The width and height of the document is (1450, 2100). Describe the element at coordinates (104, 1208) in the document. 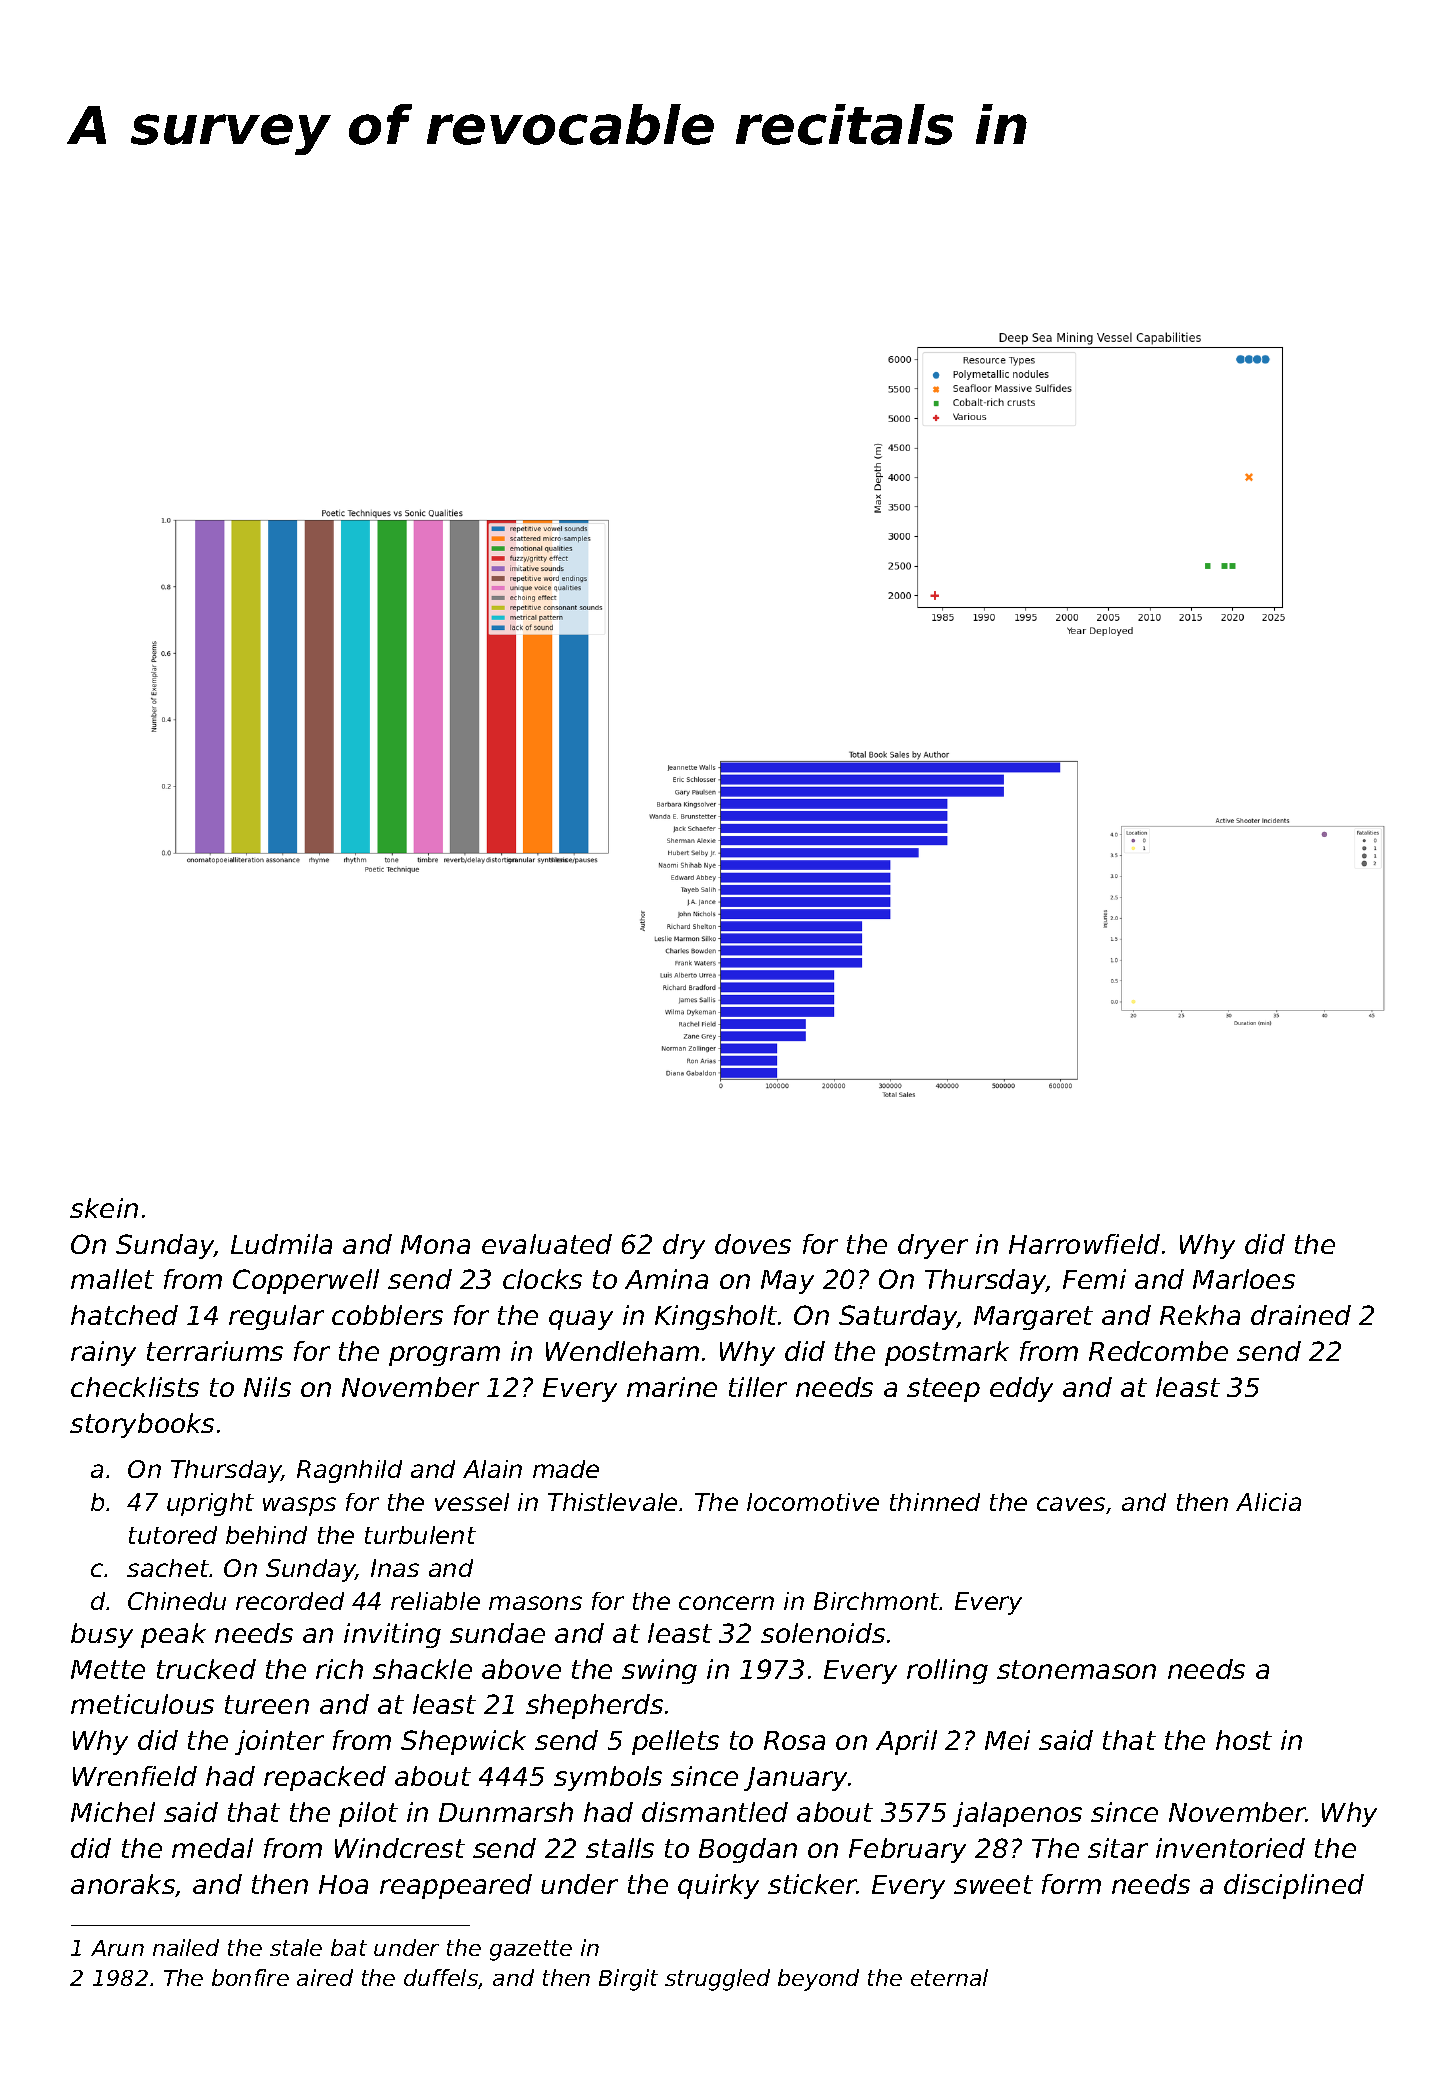

I see `skein` at that location.
